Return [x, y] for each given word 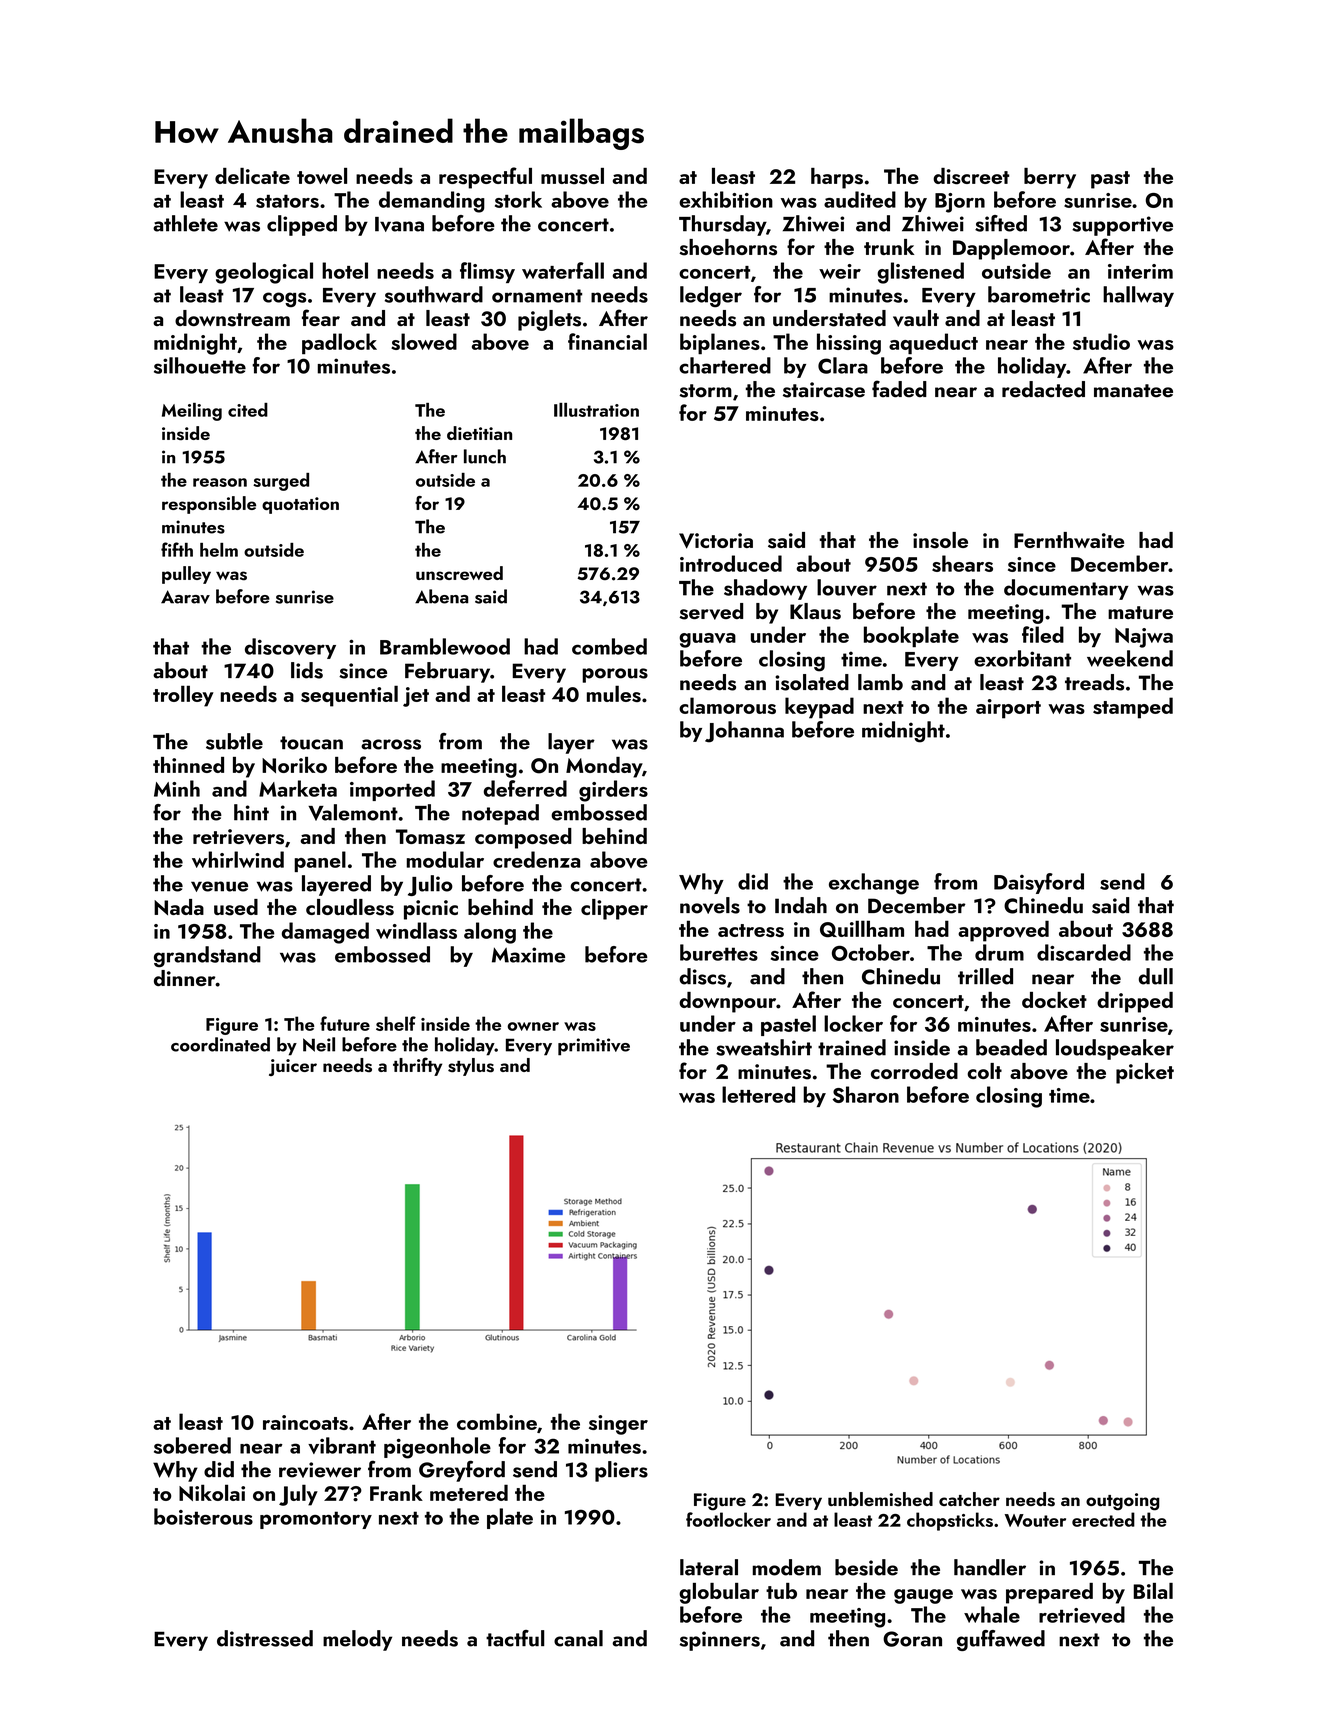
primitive [594, 1047]
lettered [758, 1094]
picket [1145, 1073]
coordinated [220, 1044]
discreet [971, 176]
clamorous [727, 705]
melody [357, 1640]
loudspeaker [1115, 1049]
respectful [485, 178]
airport [1008, 709]
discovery [290, 648]
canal [578, 1638]
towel [322, 176]
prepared [1049, 1593]
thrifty [417, 1066]
